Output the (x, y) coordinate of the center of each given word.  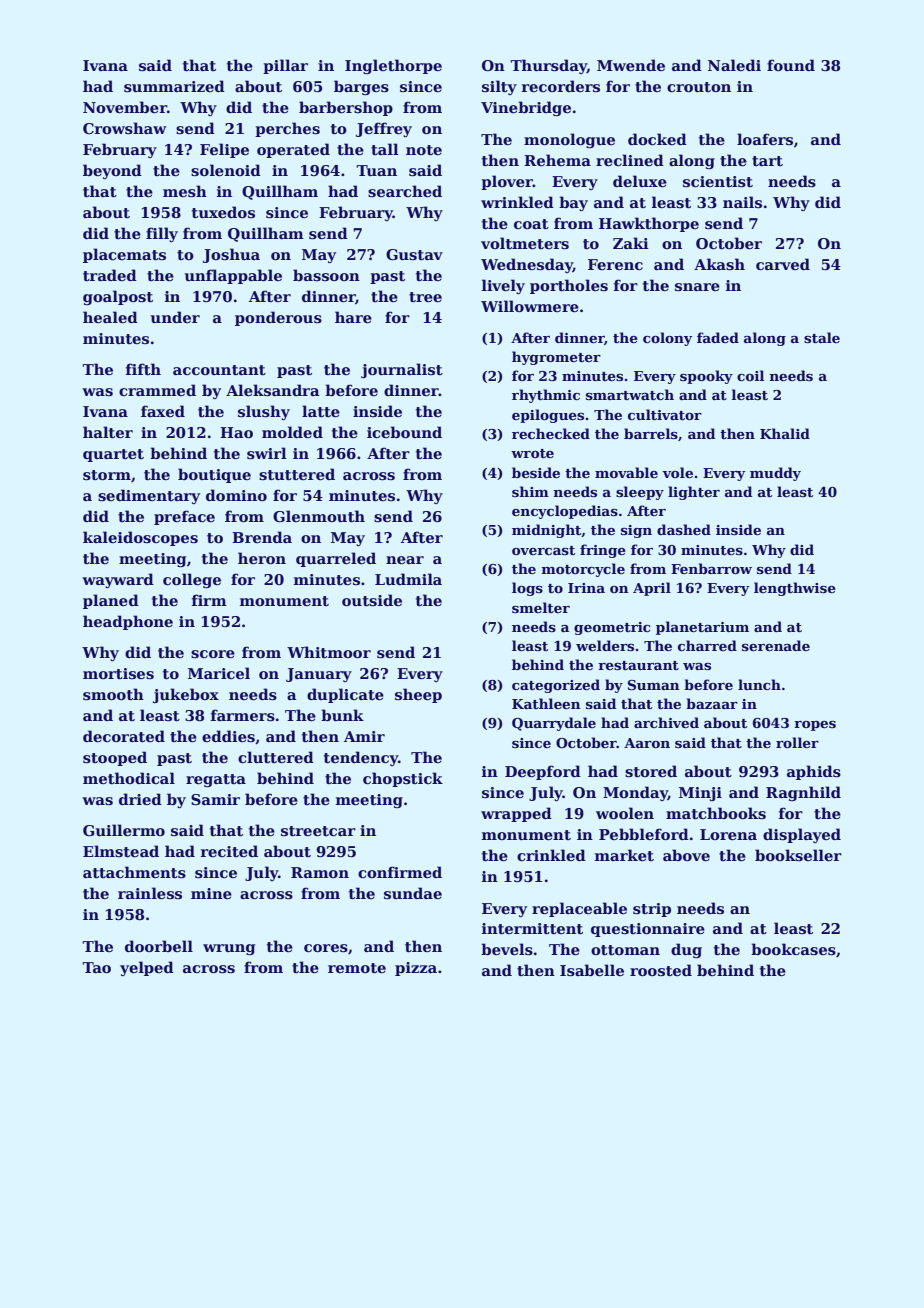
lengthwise (795, 589)
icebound (404, 432)
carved (783, 264)
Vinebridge (526, 108)
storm (107, 475)
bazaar (712, 703)
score (213, 654)
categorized (556, 686)
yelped (147, 968)
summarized (174, 86)
